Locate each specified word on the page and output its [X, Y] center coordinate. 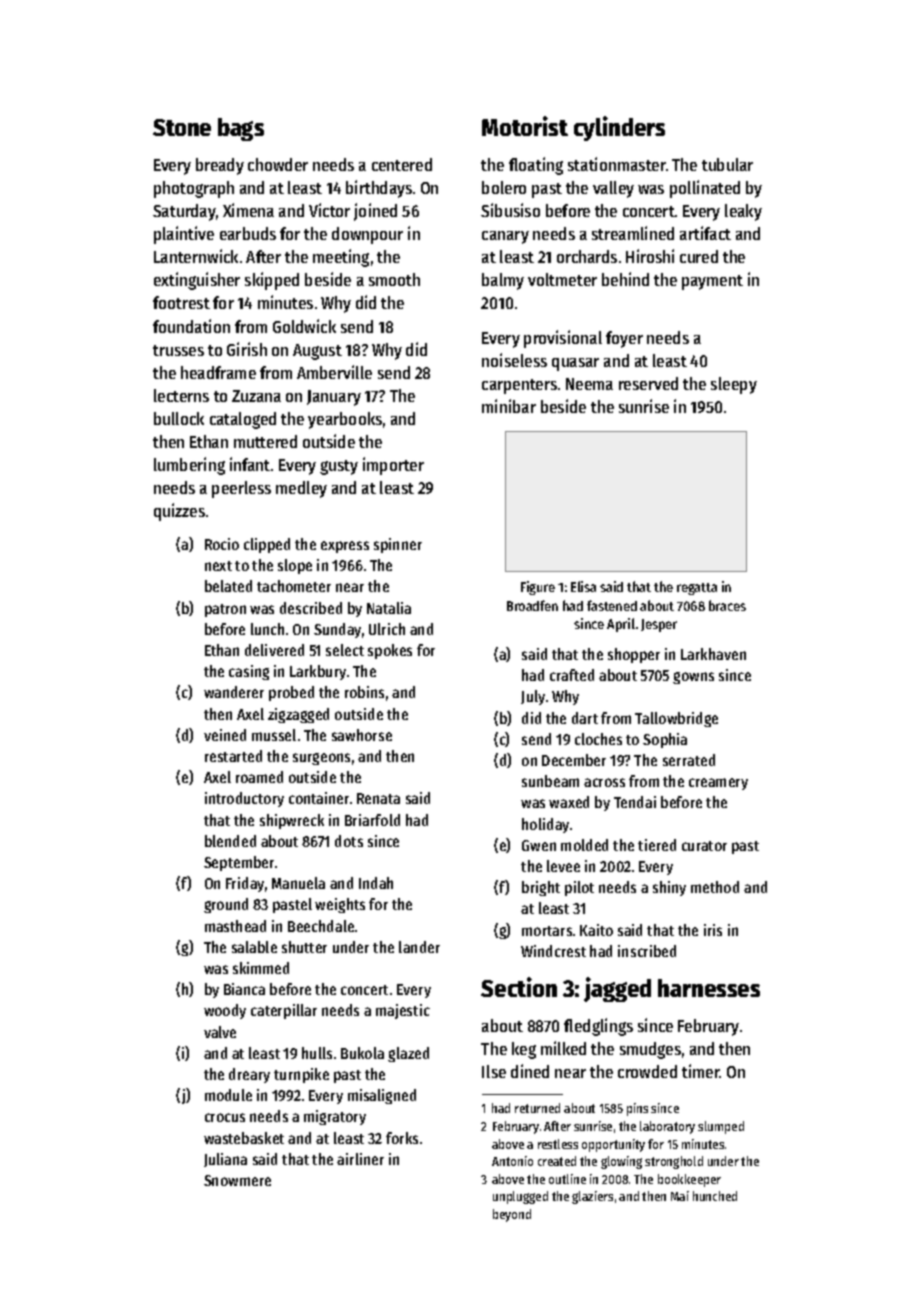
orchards [587, 256]
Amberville [334, 372]
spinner [398, 545]
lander [419, 947]
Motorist [525, 126]
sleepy [734, 385]
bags [241, 129]
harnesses [709, 988]
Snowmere [237, 1180]
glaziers [592, 1197]
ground [226, 905]
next [218, 566]
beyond [512, 1215]
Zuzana [256, 396]
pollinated [705, 189]
